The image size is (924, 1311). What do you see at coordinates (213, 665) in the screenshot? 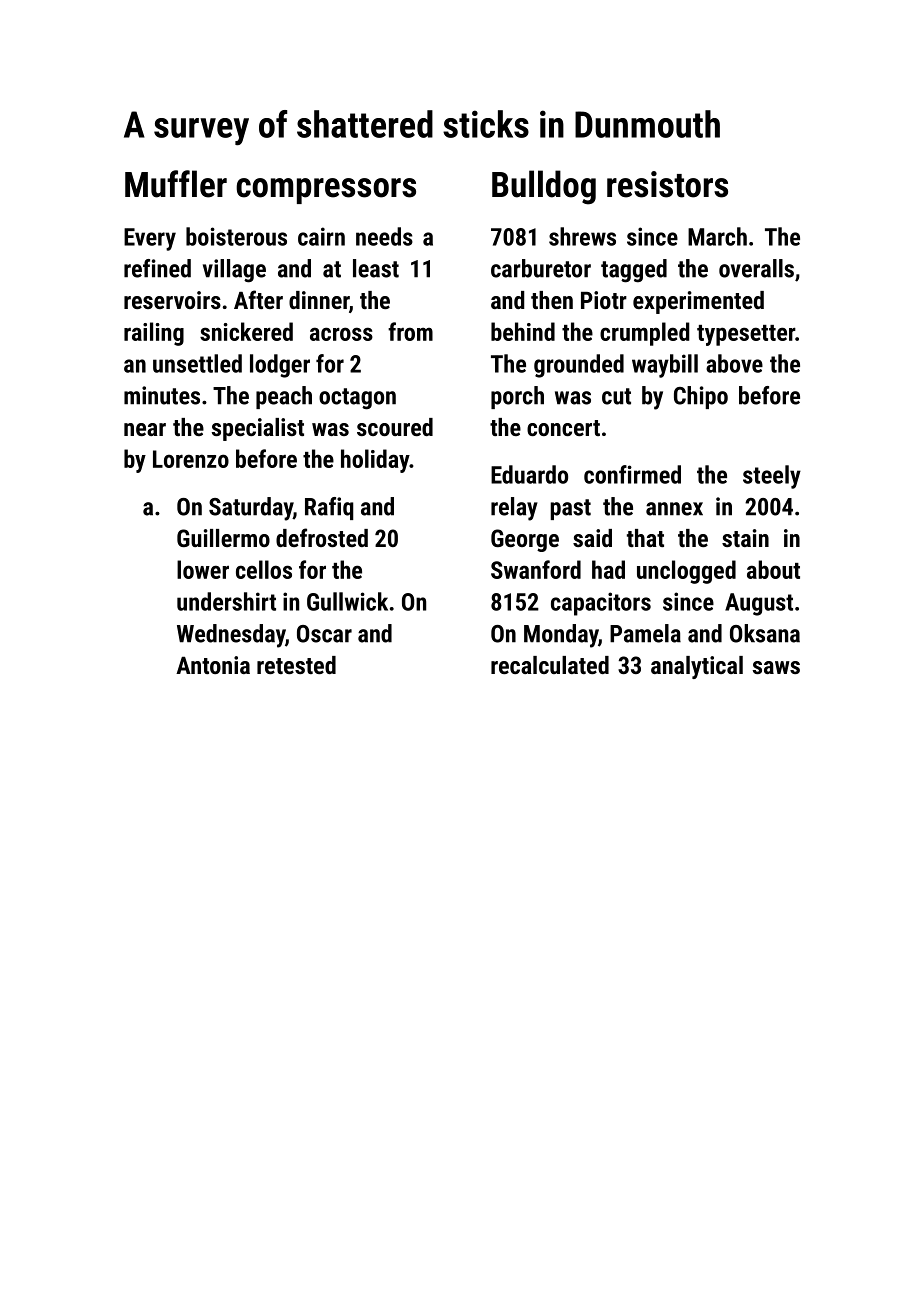
I see `Antonia` at bounding box center [213, 665].
